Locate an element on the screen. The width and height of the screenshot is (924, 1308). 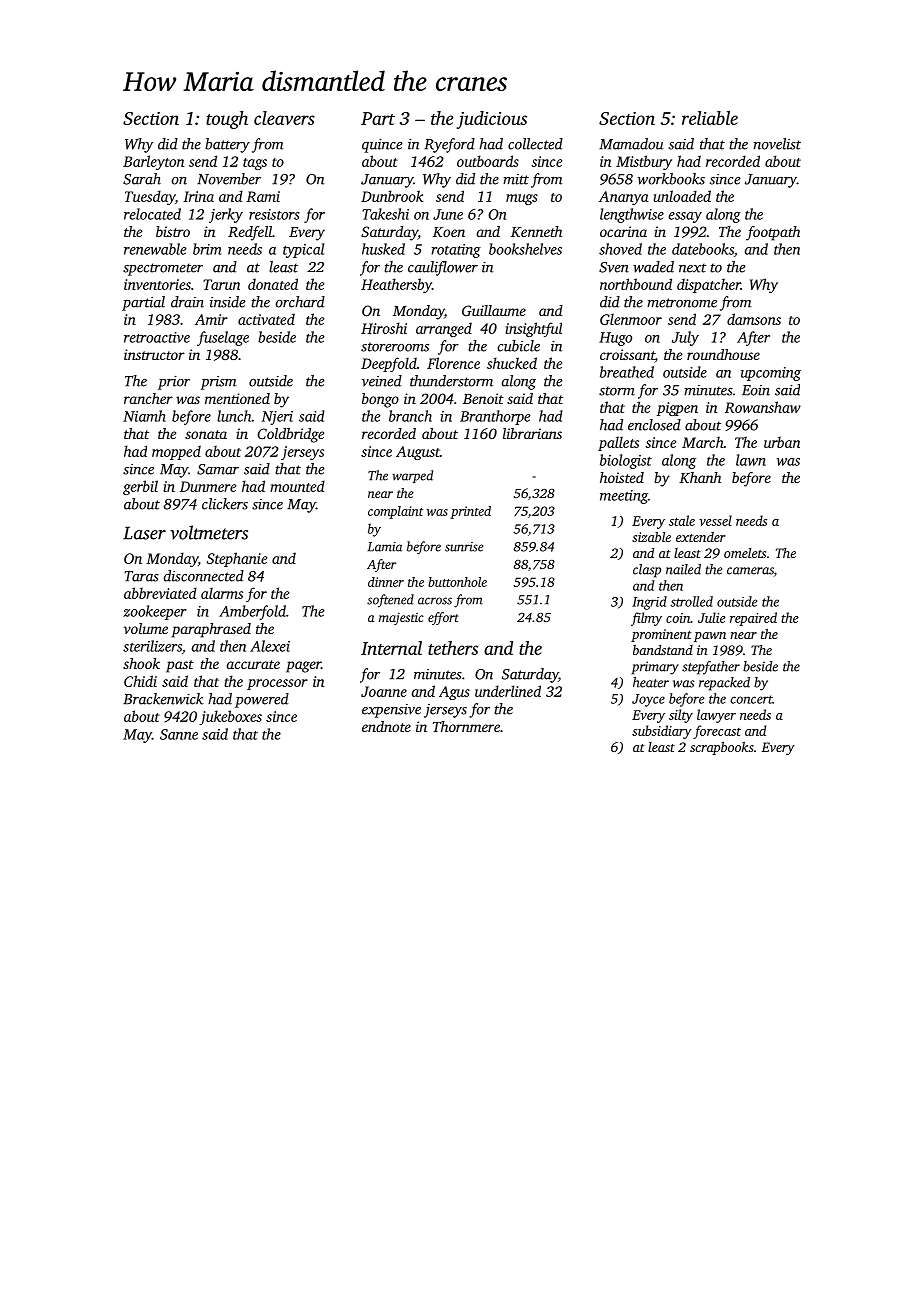
Sanne is located at coordinates (179, 734).
